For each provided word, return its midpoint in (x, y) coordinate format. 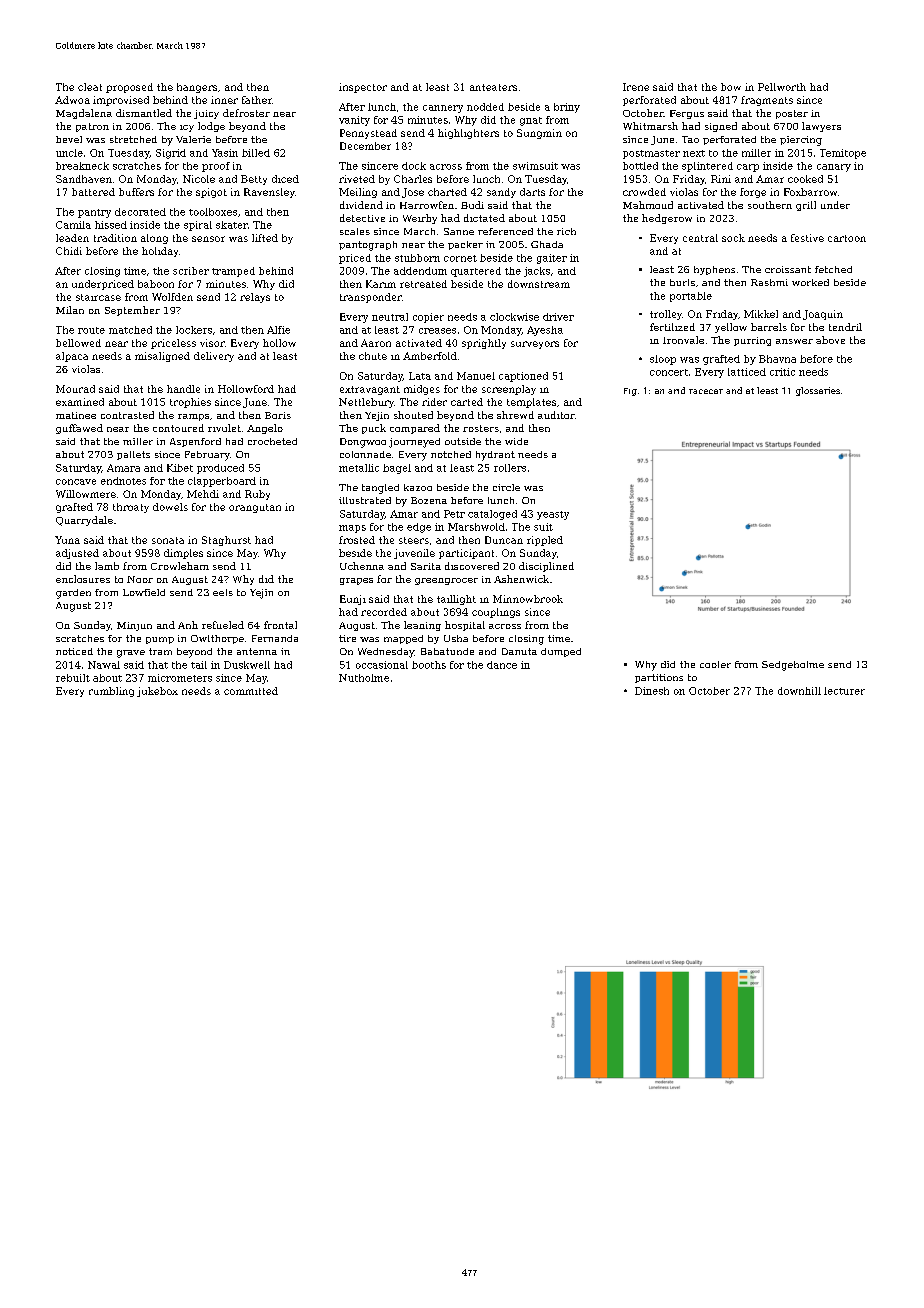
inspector (363, 88)
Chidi (69, 251)
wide (516, 441)
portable (691, 297)
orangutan (255, 508)
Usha (456, 638)
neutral (390, 317)
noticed (74, 651)
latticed (747, 372)
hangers (197, 88)
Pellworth (782, 87)
